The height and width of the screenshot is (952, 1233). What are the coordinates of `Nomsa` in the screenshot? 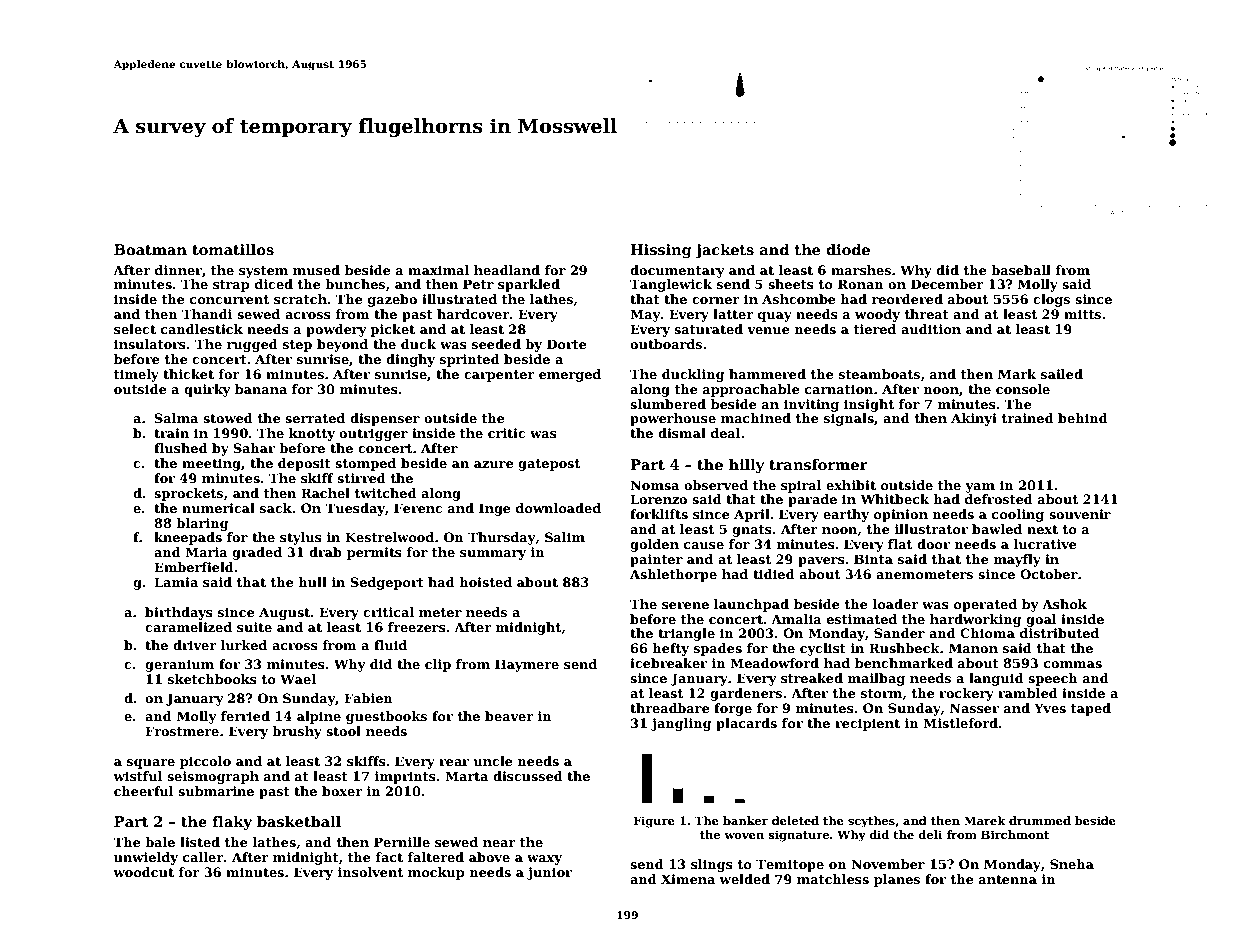 It's located at (654, 485).
